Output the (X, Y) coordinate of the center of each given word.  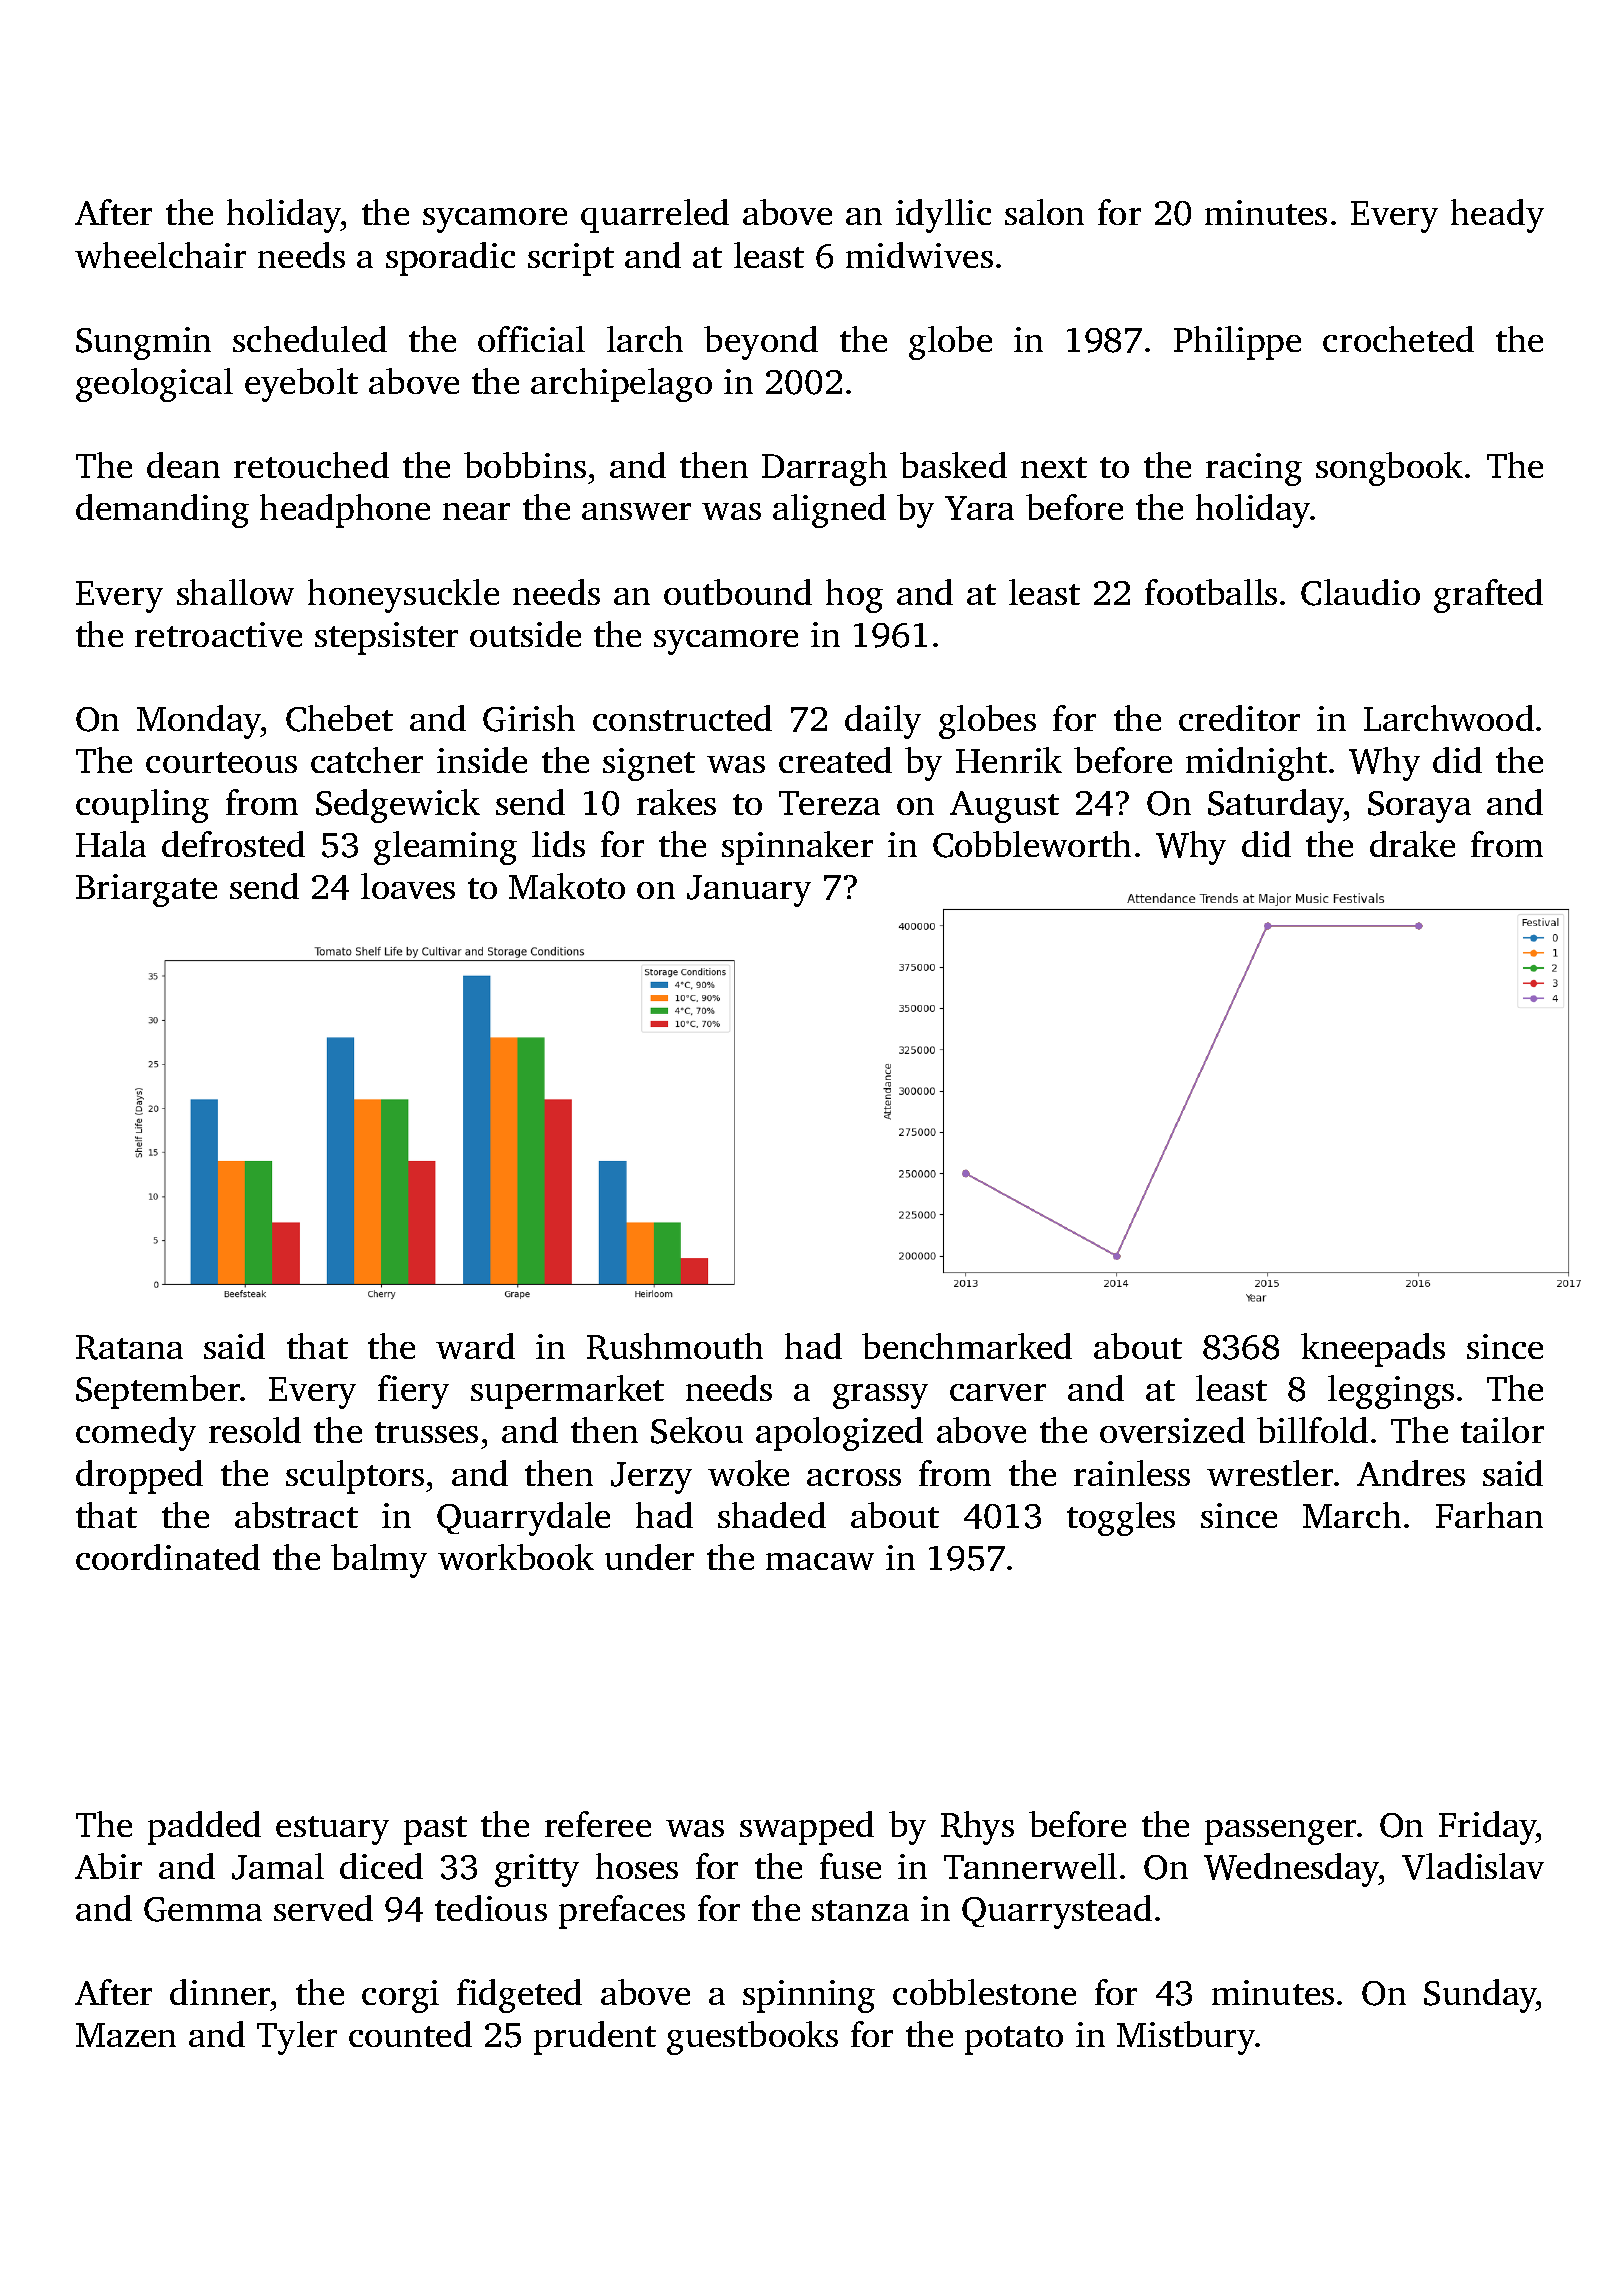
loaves (408, 886)
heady (1497, 216)
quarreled (655, 216)
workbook (516, 1557)
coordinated (168, 1557)
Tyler (297, 2038)
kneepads (1373, 1350)
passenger (1281, 1832)
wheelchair (160, 255)
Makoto (567, 886)
